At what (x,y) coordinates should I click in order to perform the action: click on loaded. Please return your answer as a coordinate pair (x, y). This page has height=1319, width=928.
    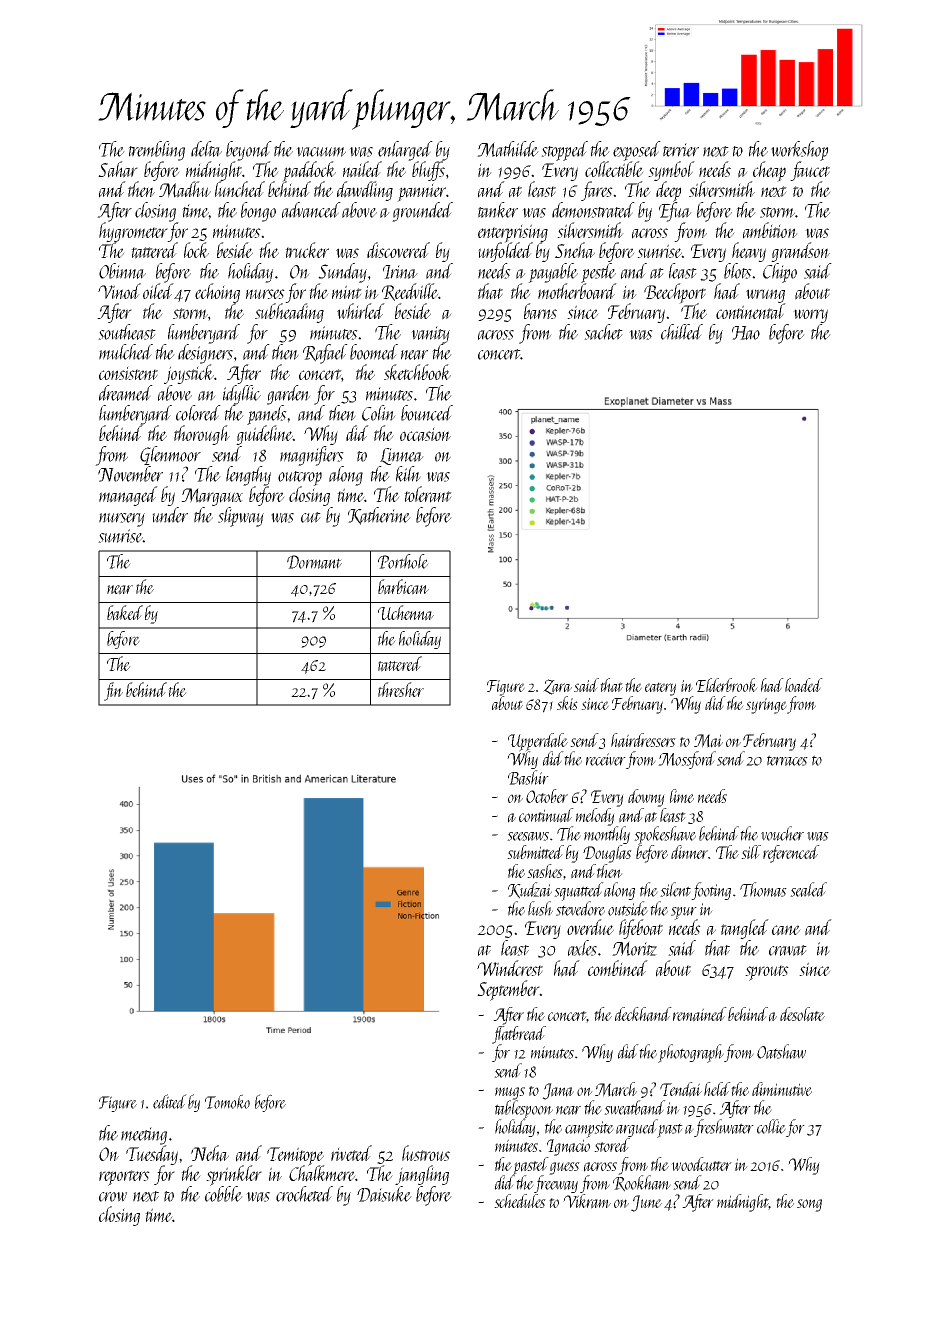
    Looking at the image, I should click on (804, 685).
